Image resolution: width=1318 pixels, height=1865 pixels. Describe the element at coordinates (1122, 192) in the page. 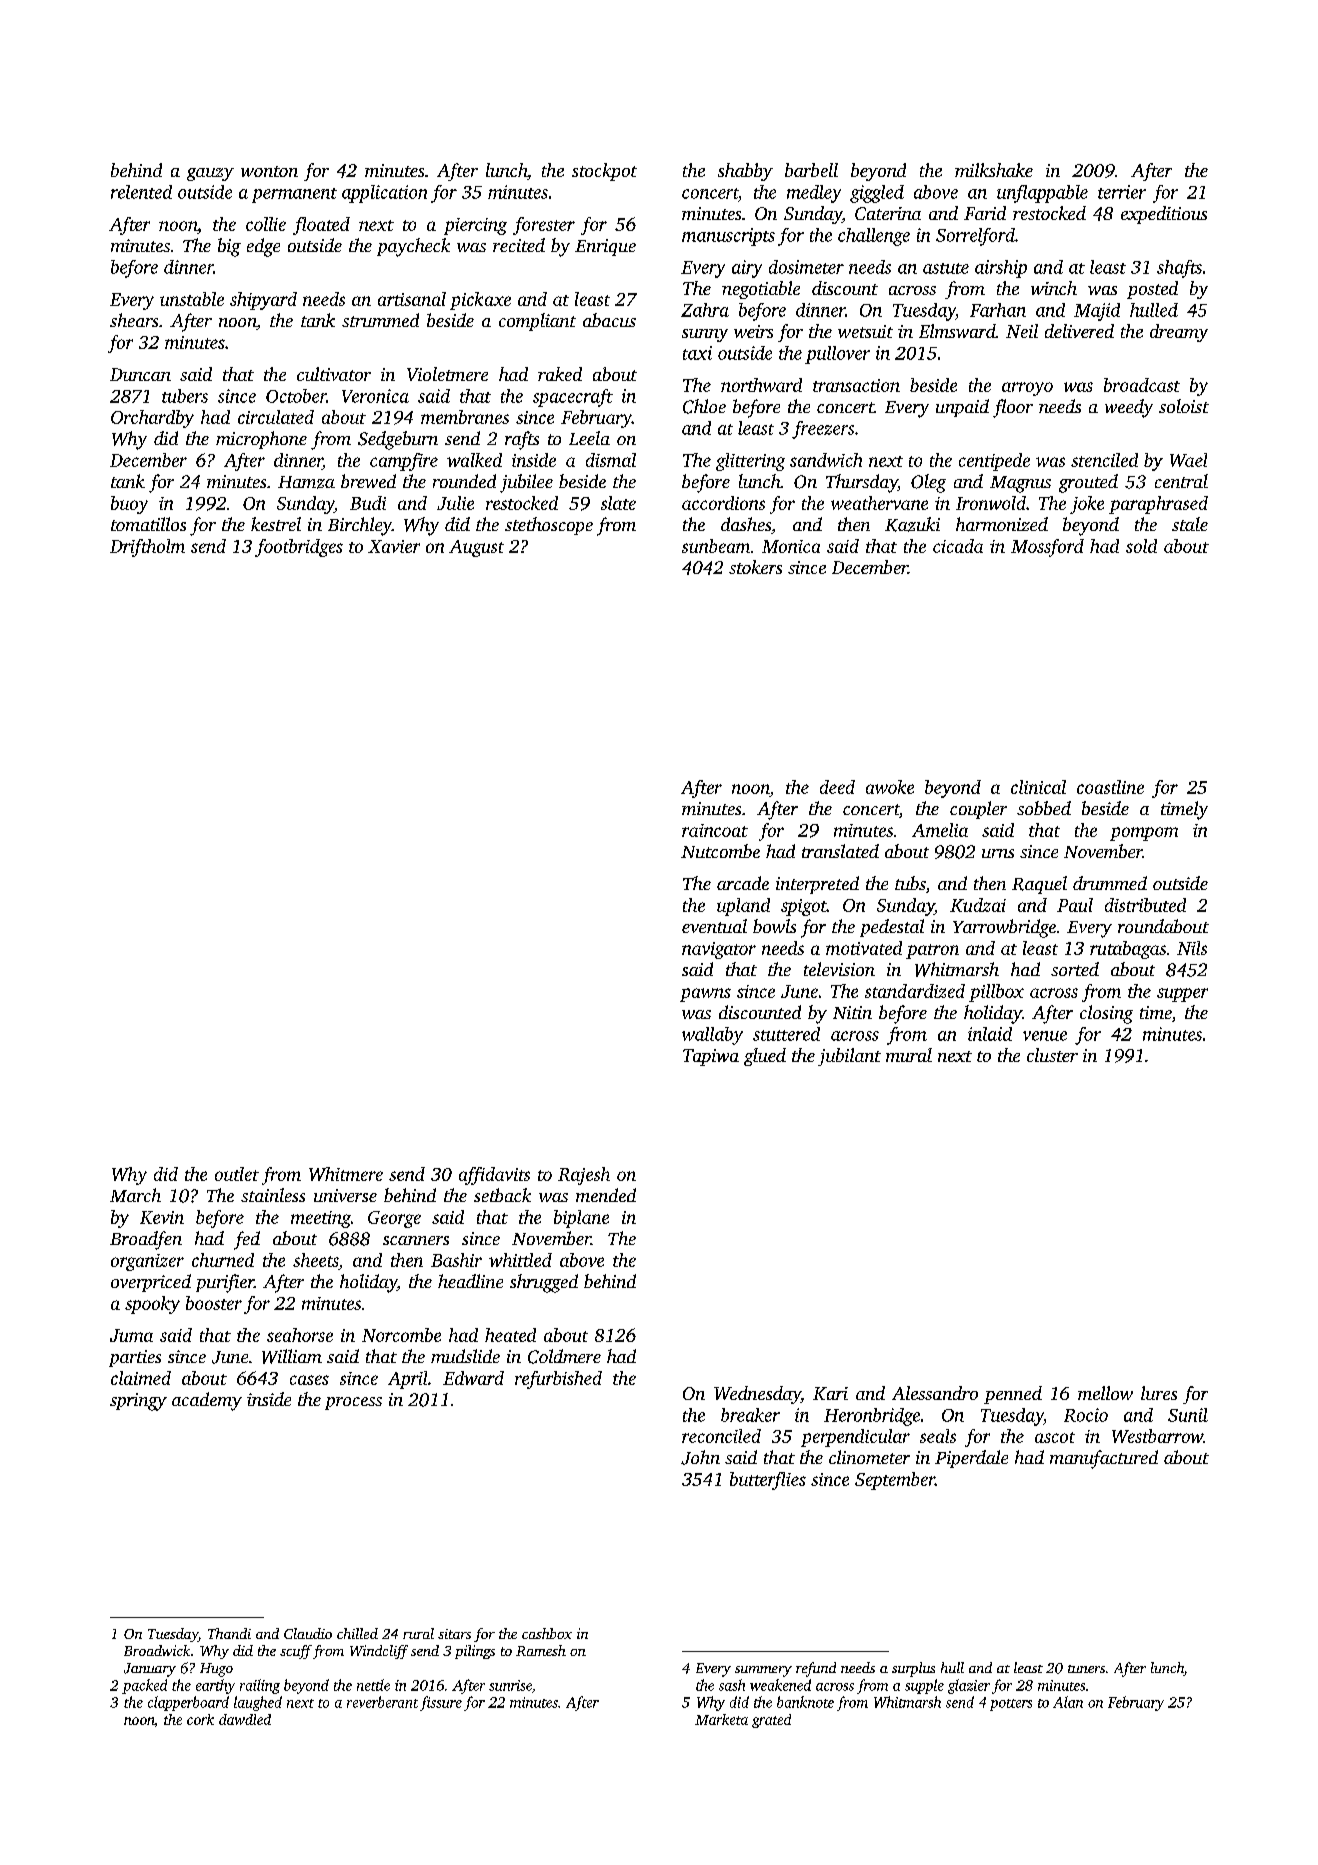

I see `terrier` at that location.
